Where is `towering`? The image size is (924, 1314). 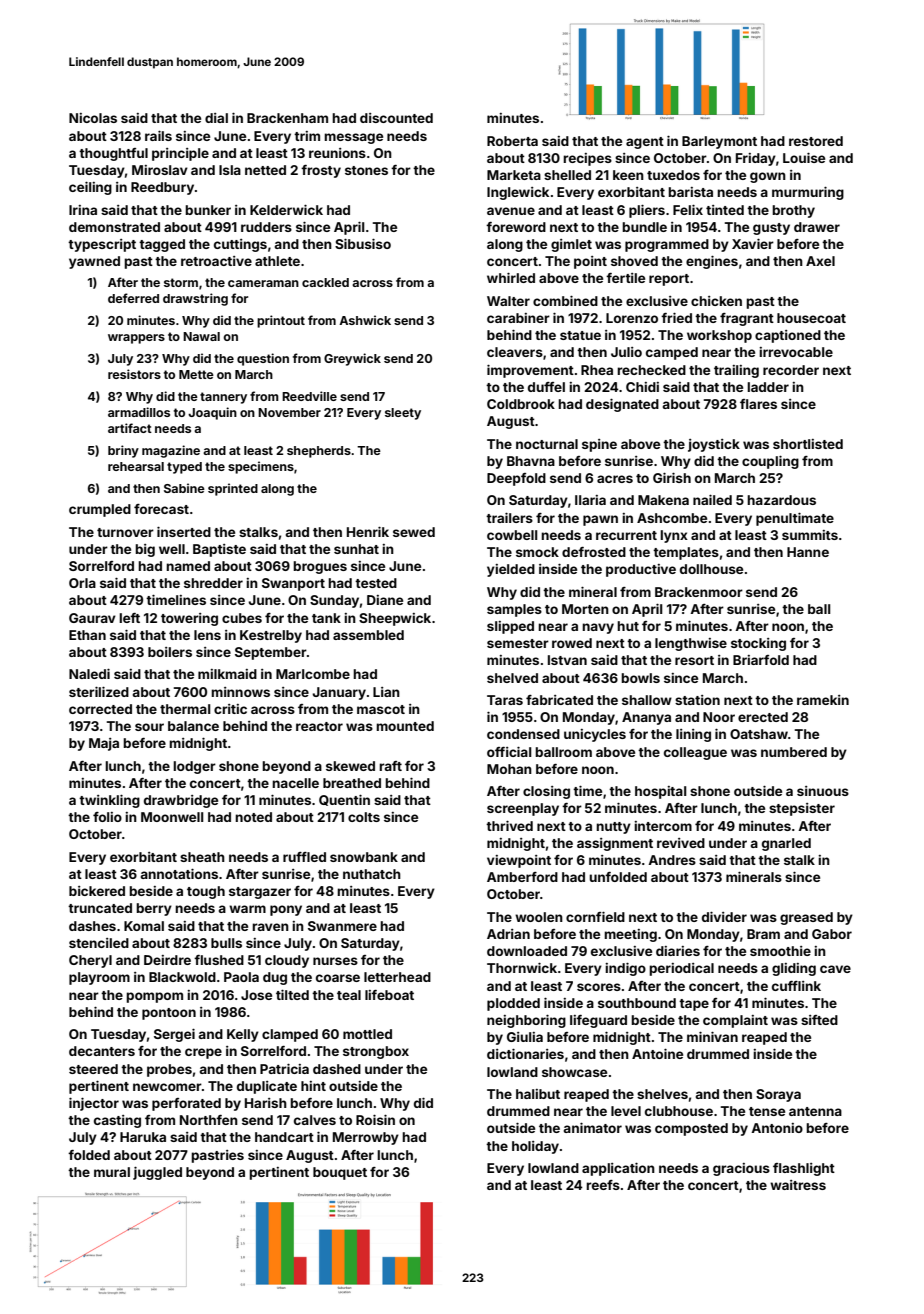
towering is located at coordinates (189, 619).
